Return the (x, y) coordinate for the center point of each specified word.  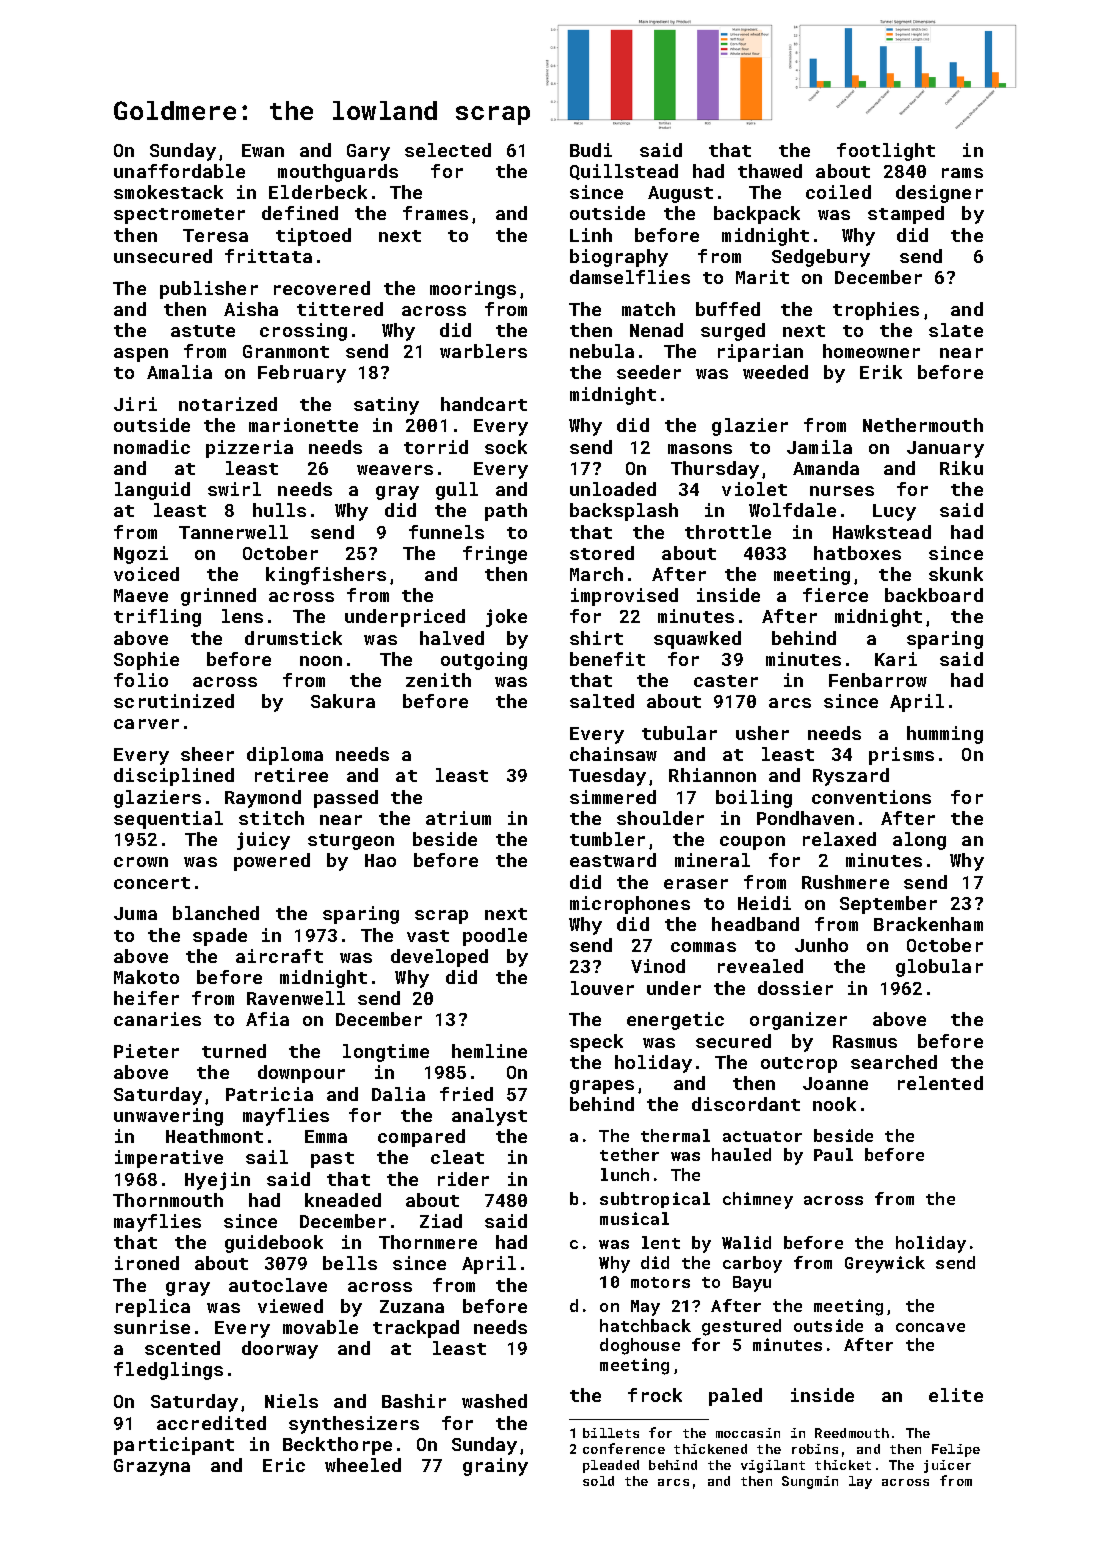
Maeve (141, 595)
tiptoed (313, 237)
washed (494, 1401)
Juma (135, 913)
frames (435, 213)
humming (945, 735)
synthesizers (354, 1425)
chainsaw (613, 754)
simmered (613, 797)
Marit (762, 277)
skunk (956, 574)
